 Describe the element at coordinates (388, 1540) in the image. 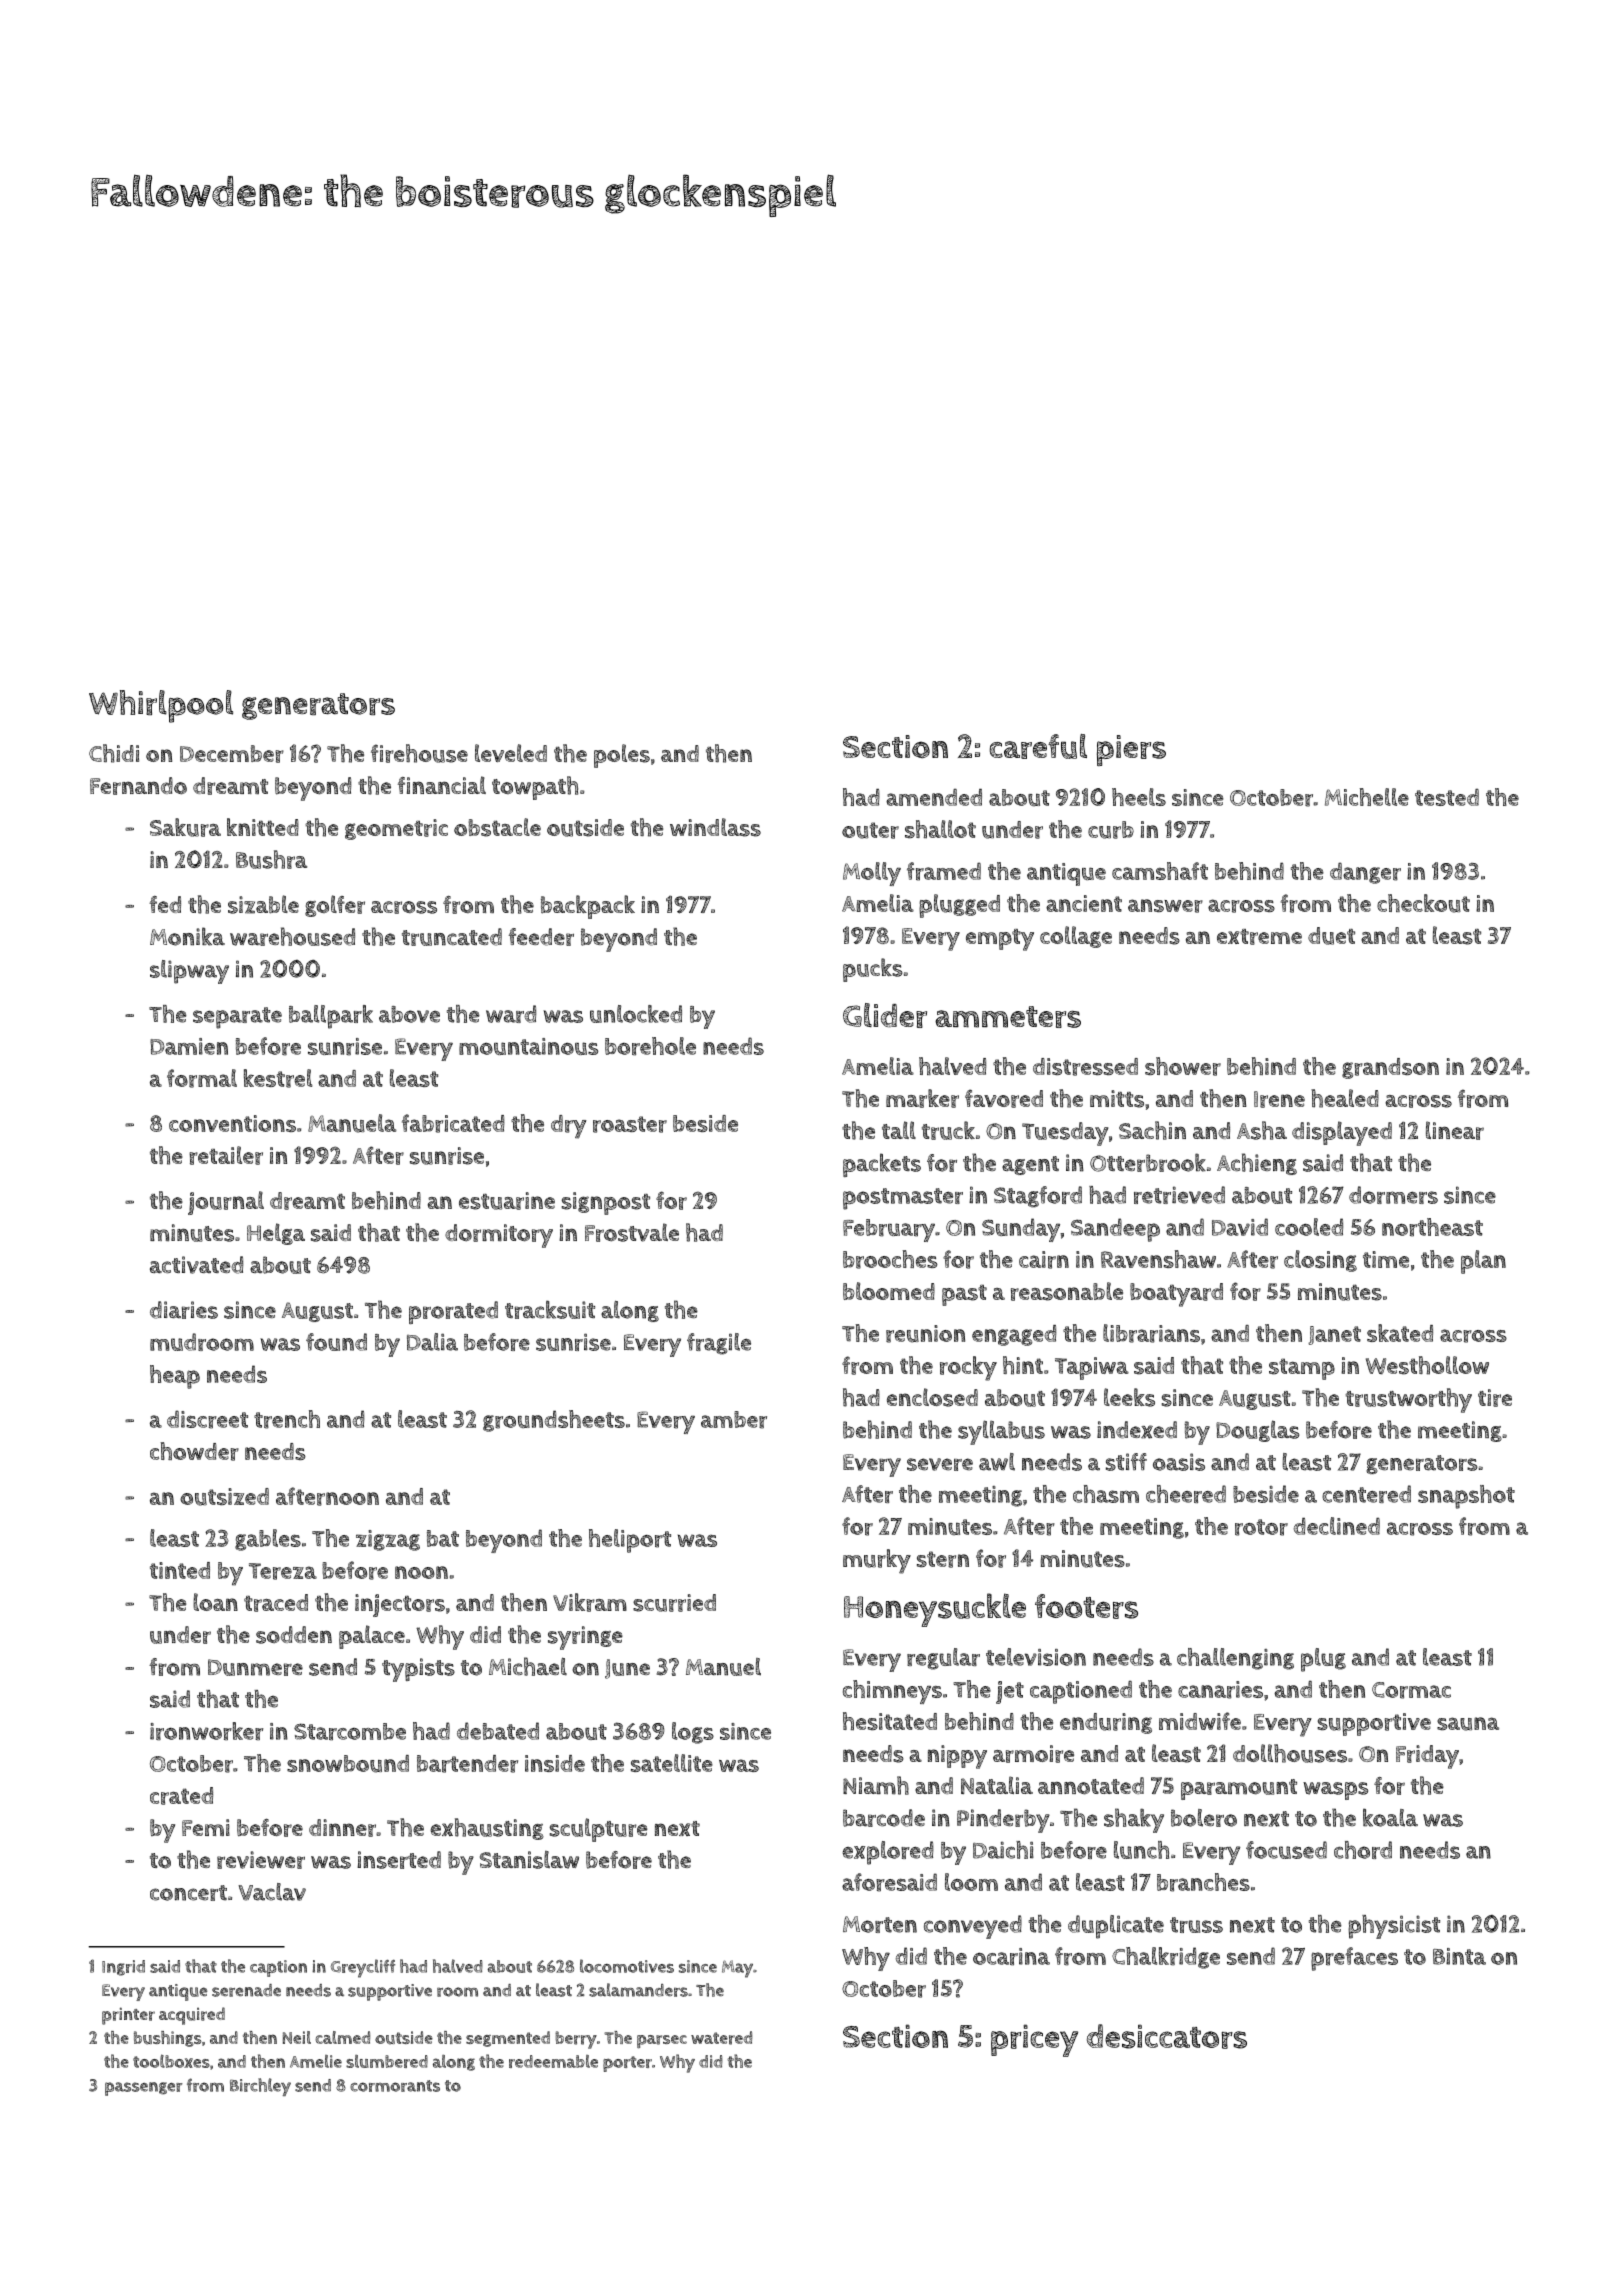

I see `zigzag` at that location.
